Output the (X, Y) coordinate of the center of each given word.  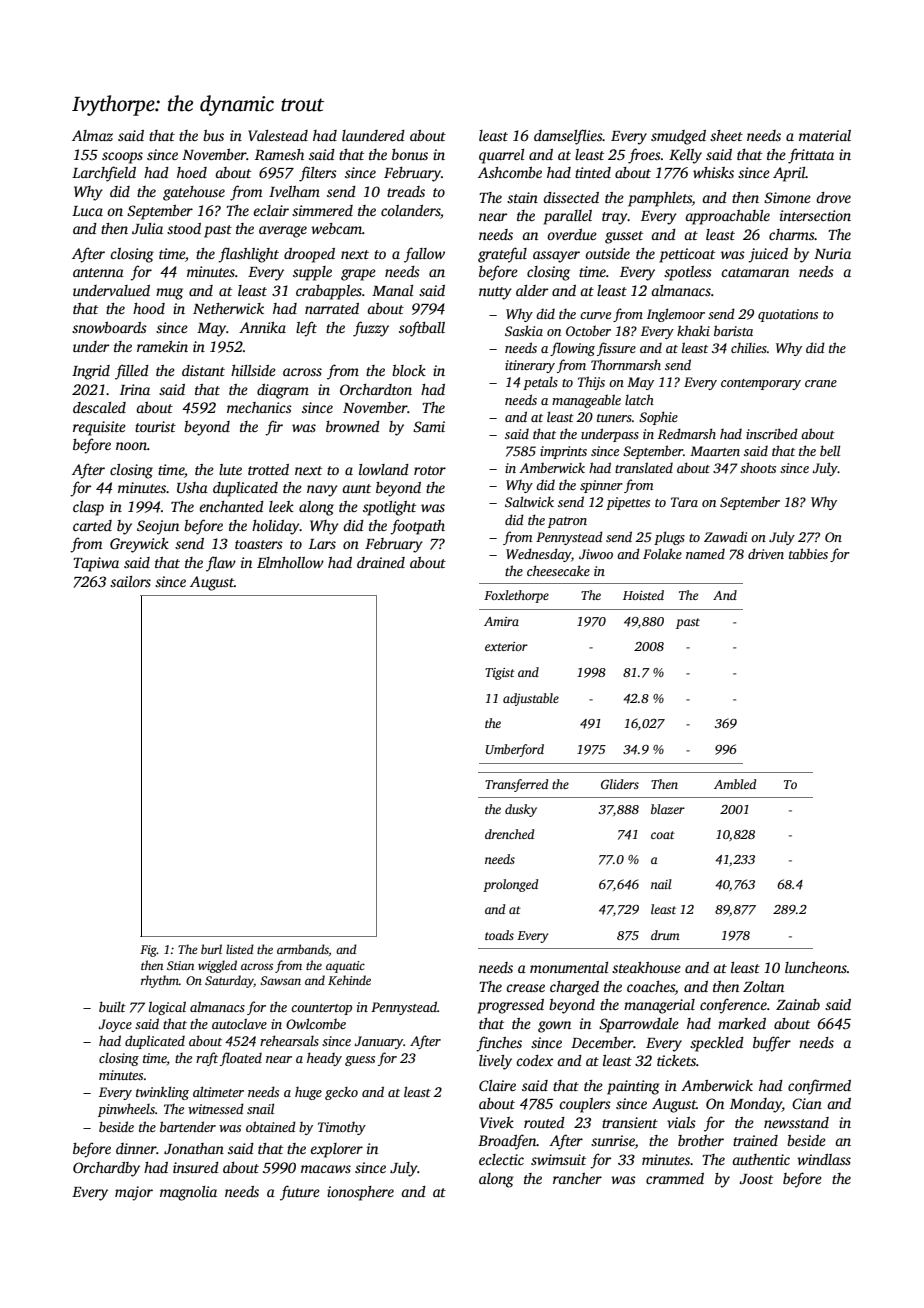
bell (830, 450)
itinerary (530, 366)
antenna (98, 272)
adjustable (531, 699)
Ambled (735, 784)
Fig (148, 951)
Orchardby (106, 1169)
